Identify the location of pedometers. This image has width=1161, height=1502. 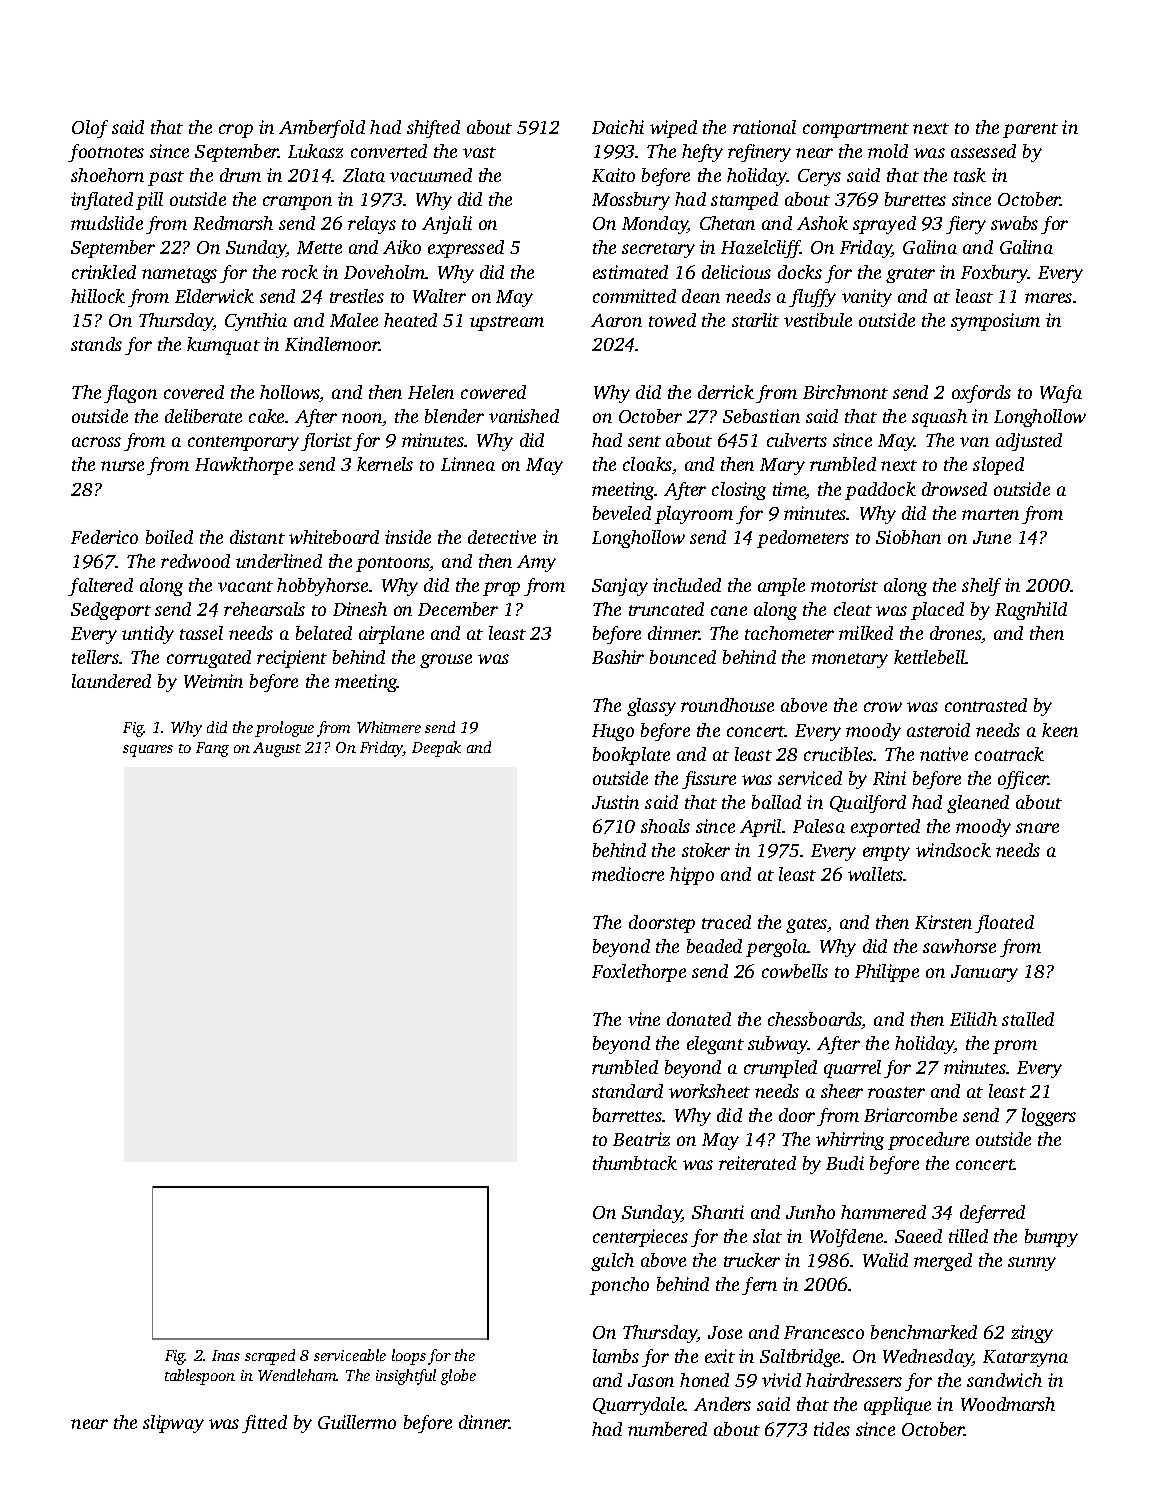
(803, 539).
